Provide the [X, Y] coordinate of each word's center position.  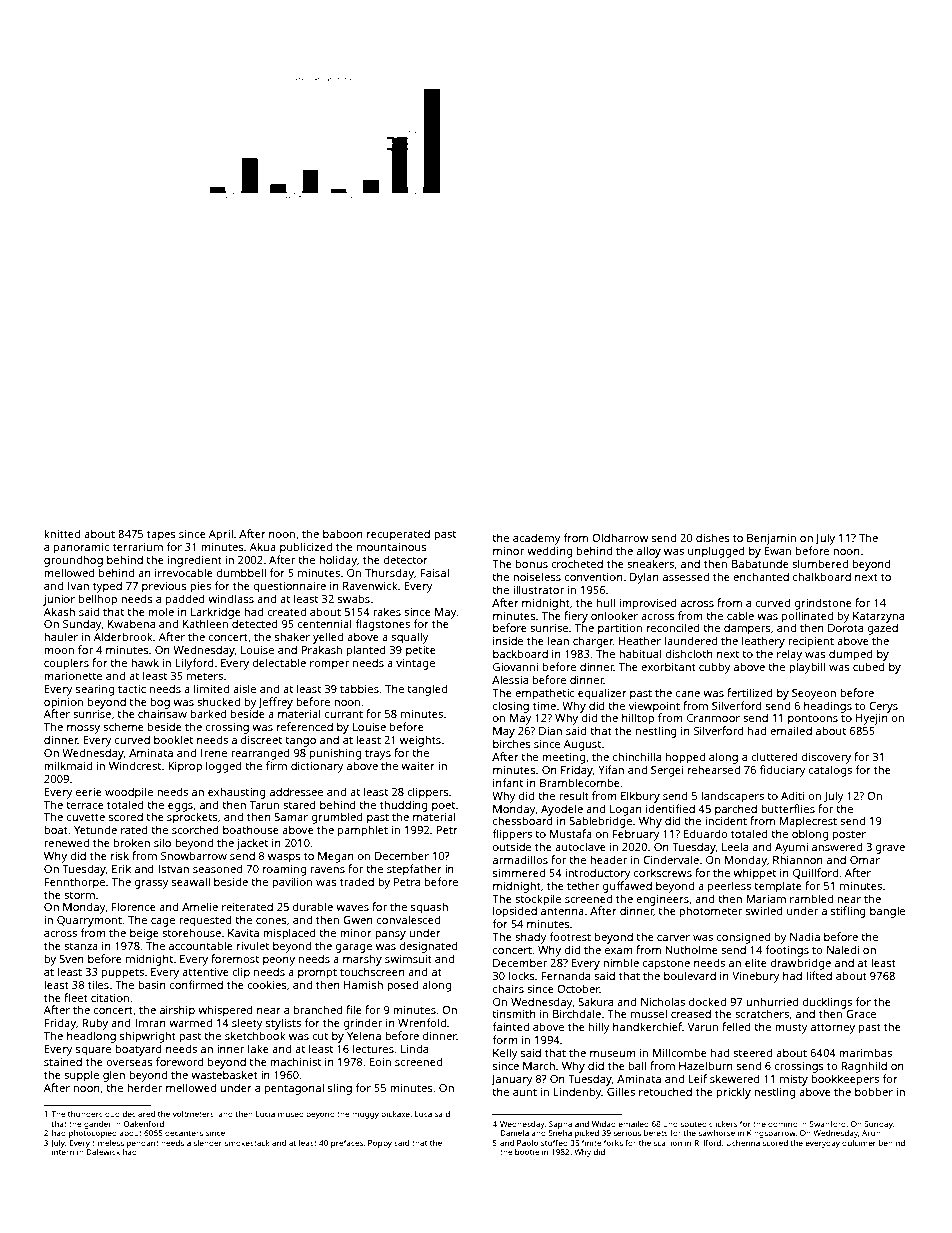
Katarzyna [878, 617]
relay [789, 655]
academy [537, 539]
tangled [427, 690]
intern [63, 1152]
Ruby [95, 1024]
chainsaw [162, 713]
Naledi [843, 949]
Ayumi [791, 848]
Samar [291, 817]
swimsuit [408, 959]
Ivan [78, 586]
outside [512, 846]
